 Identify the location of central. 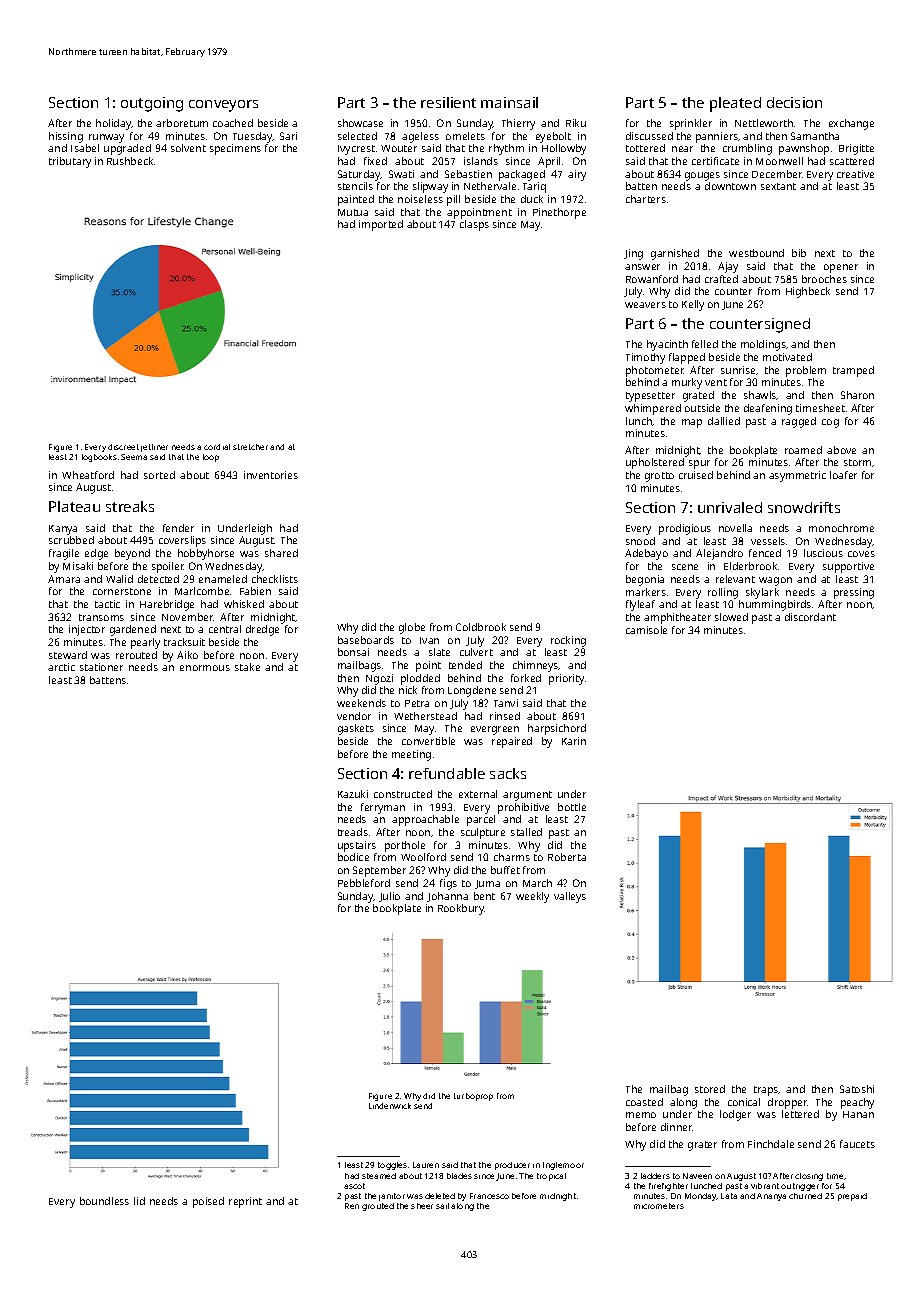
(225, 629).
